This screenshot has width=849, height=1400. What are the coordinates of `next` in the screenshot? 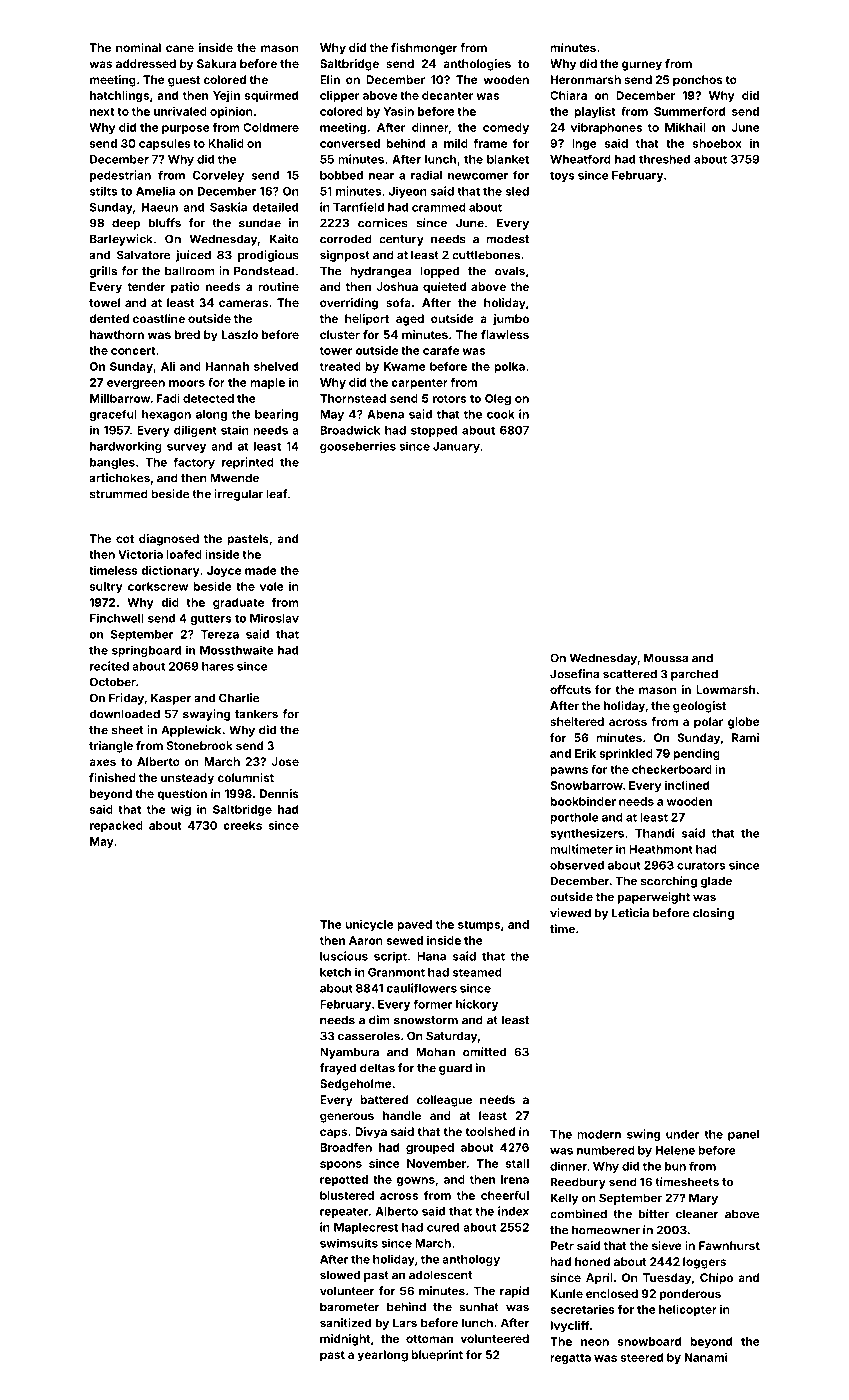 It's located at (102, 112).
